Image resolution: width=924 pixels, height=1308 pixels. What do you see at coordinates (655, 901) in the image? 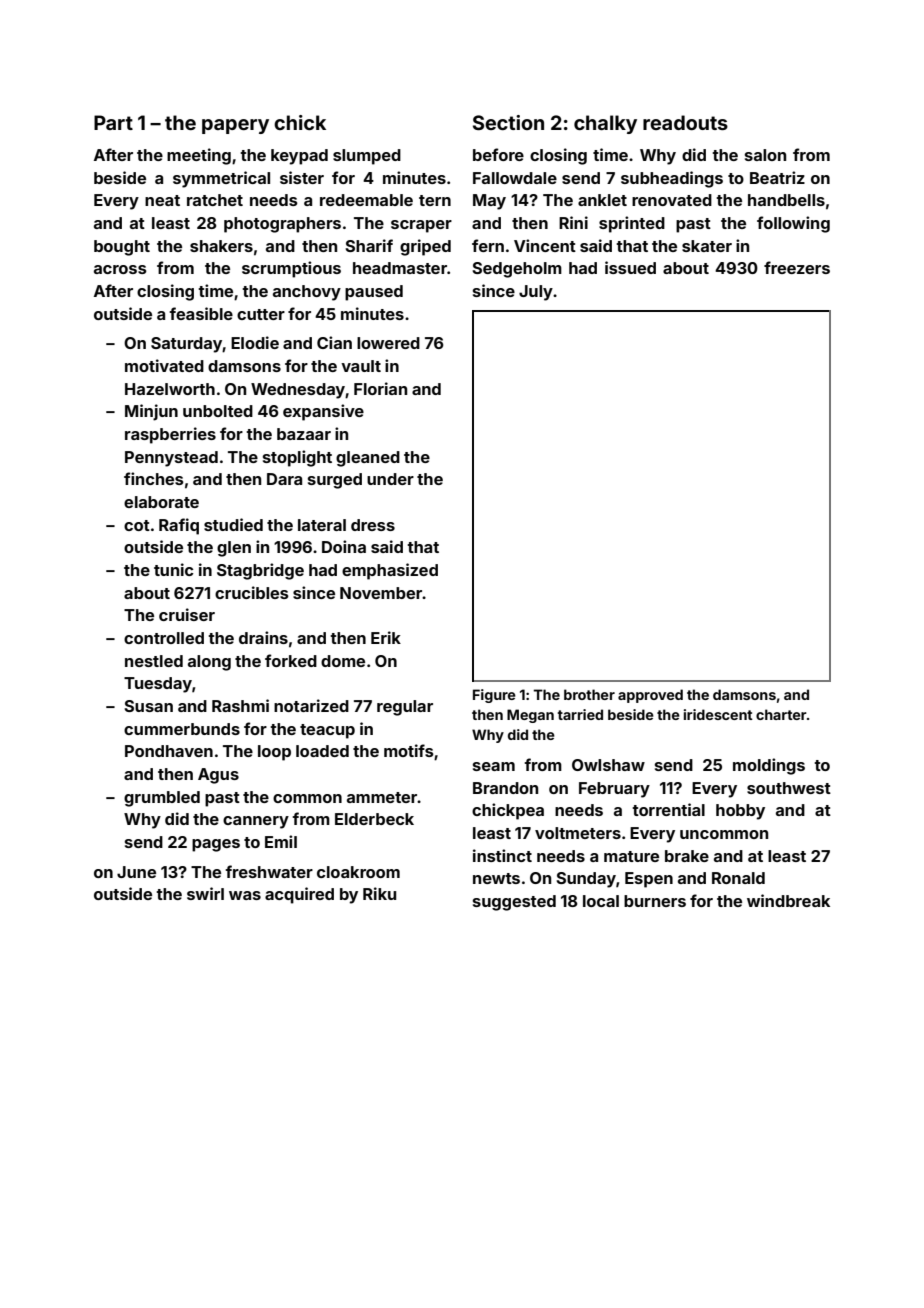
I see `burners` at bounding box center [655, 901].
